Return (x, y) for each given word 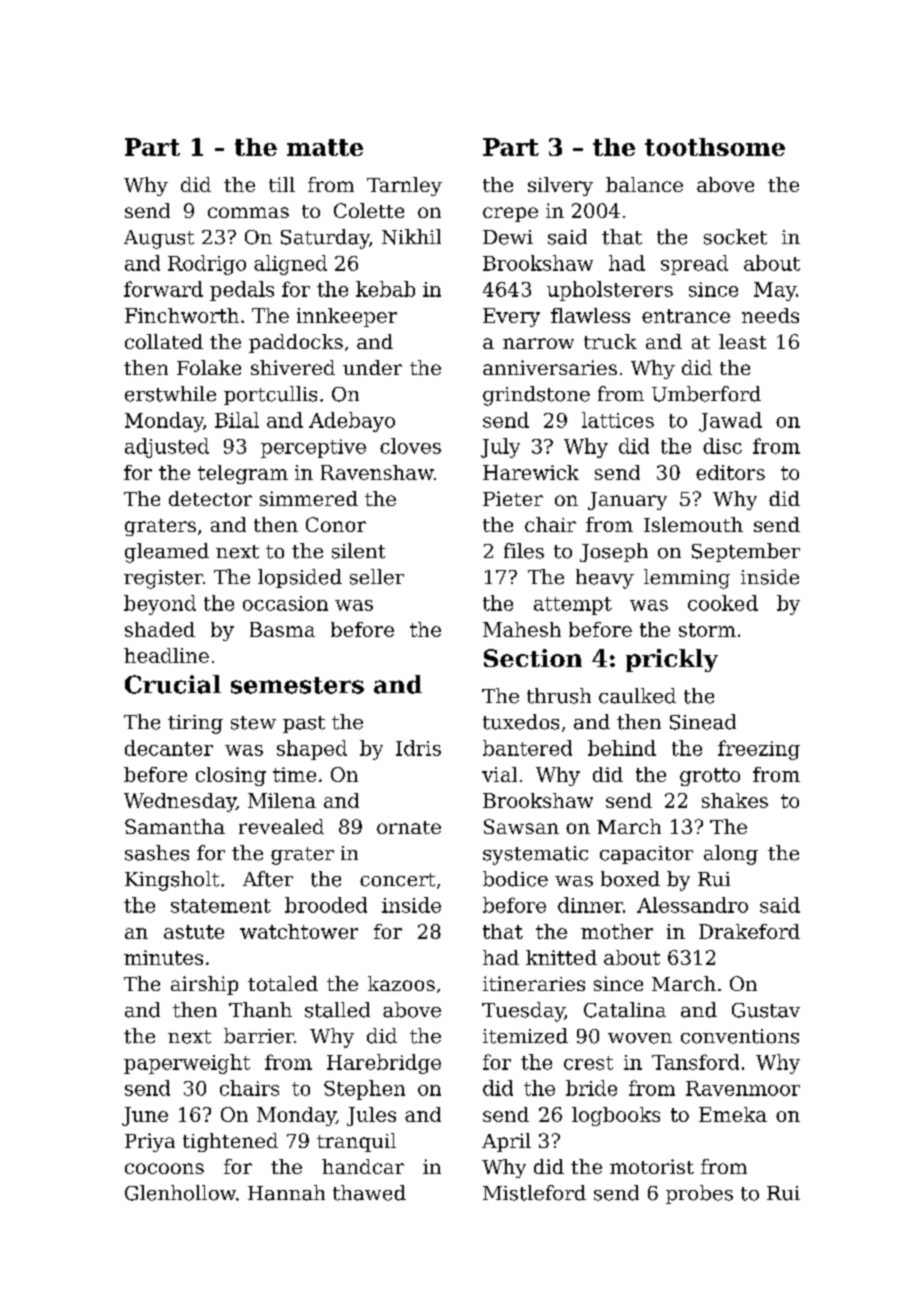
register (163, 579)
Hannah (286, 1193)
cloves (410, 446)
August (159, 239)
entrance (686, 316)
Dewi (508, 237)
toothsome (715, 147)
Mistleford (534, 1193)
